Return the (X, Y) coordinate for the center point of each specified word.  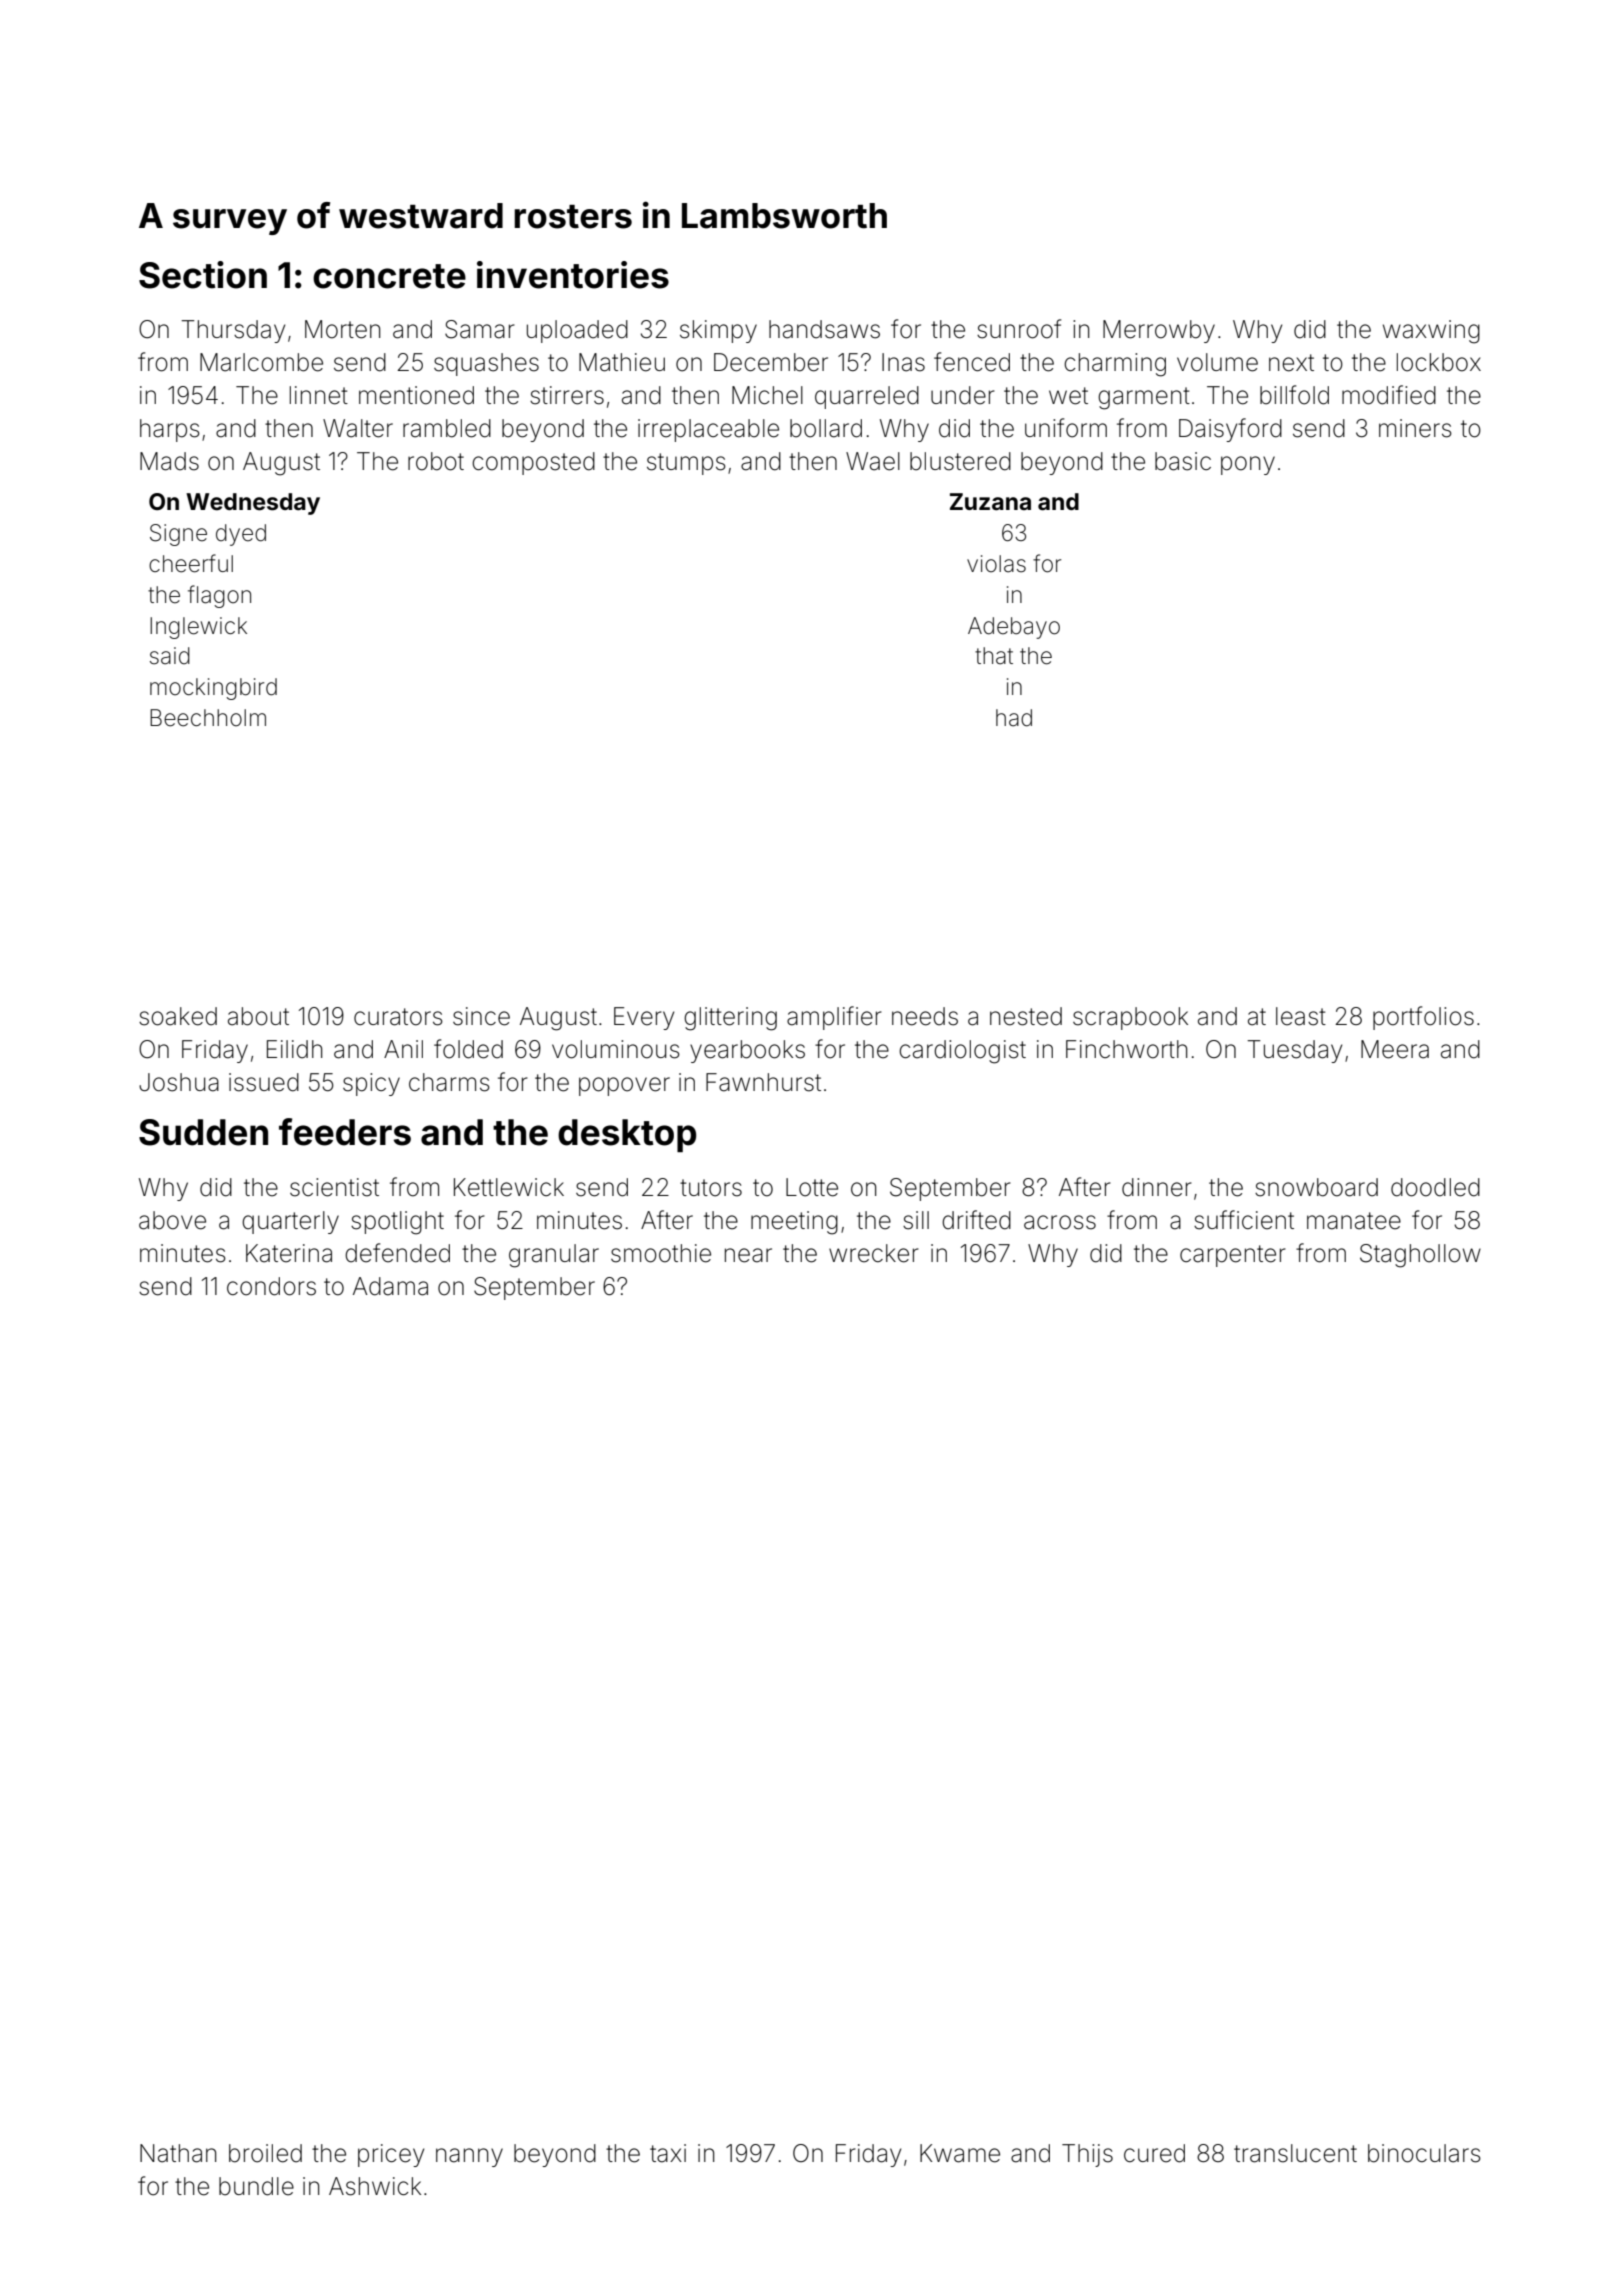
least (1301, 1016)
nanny (469, 2157)
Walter (358, 428)
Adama (390, 1286)
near (748, 1255)
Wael (873, 461)
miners (1415, 428)
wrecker (873, 1253)
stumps (686, 464)
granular (554, 1256)
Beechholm (208, 718)
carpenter (1232, 1256)
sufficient (1244, 1220)
